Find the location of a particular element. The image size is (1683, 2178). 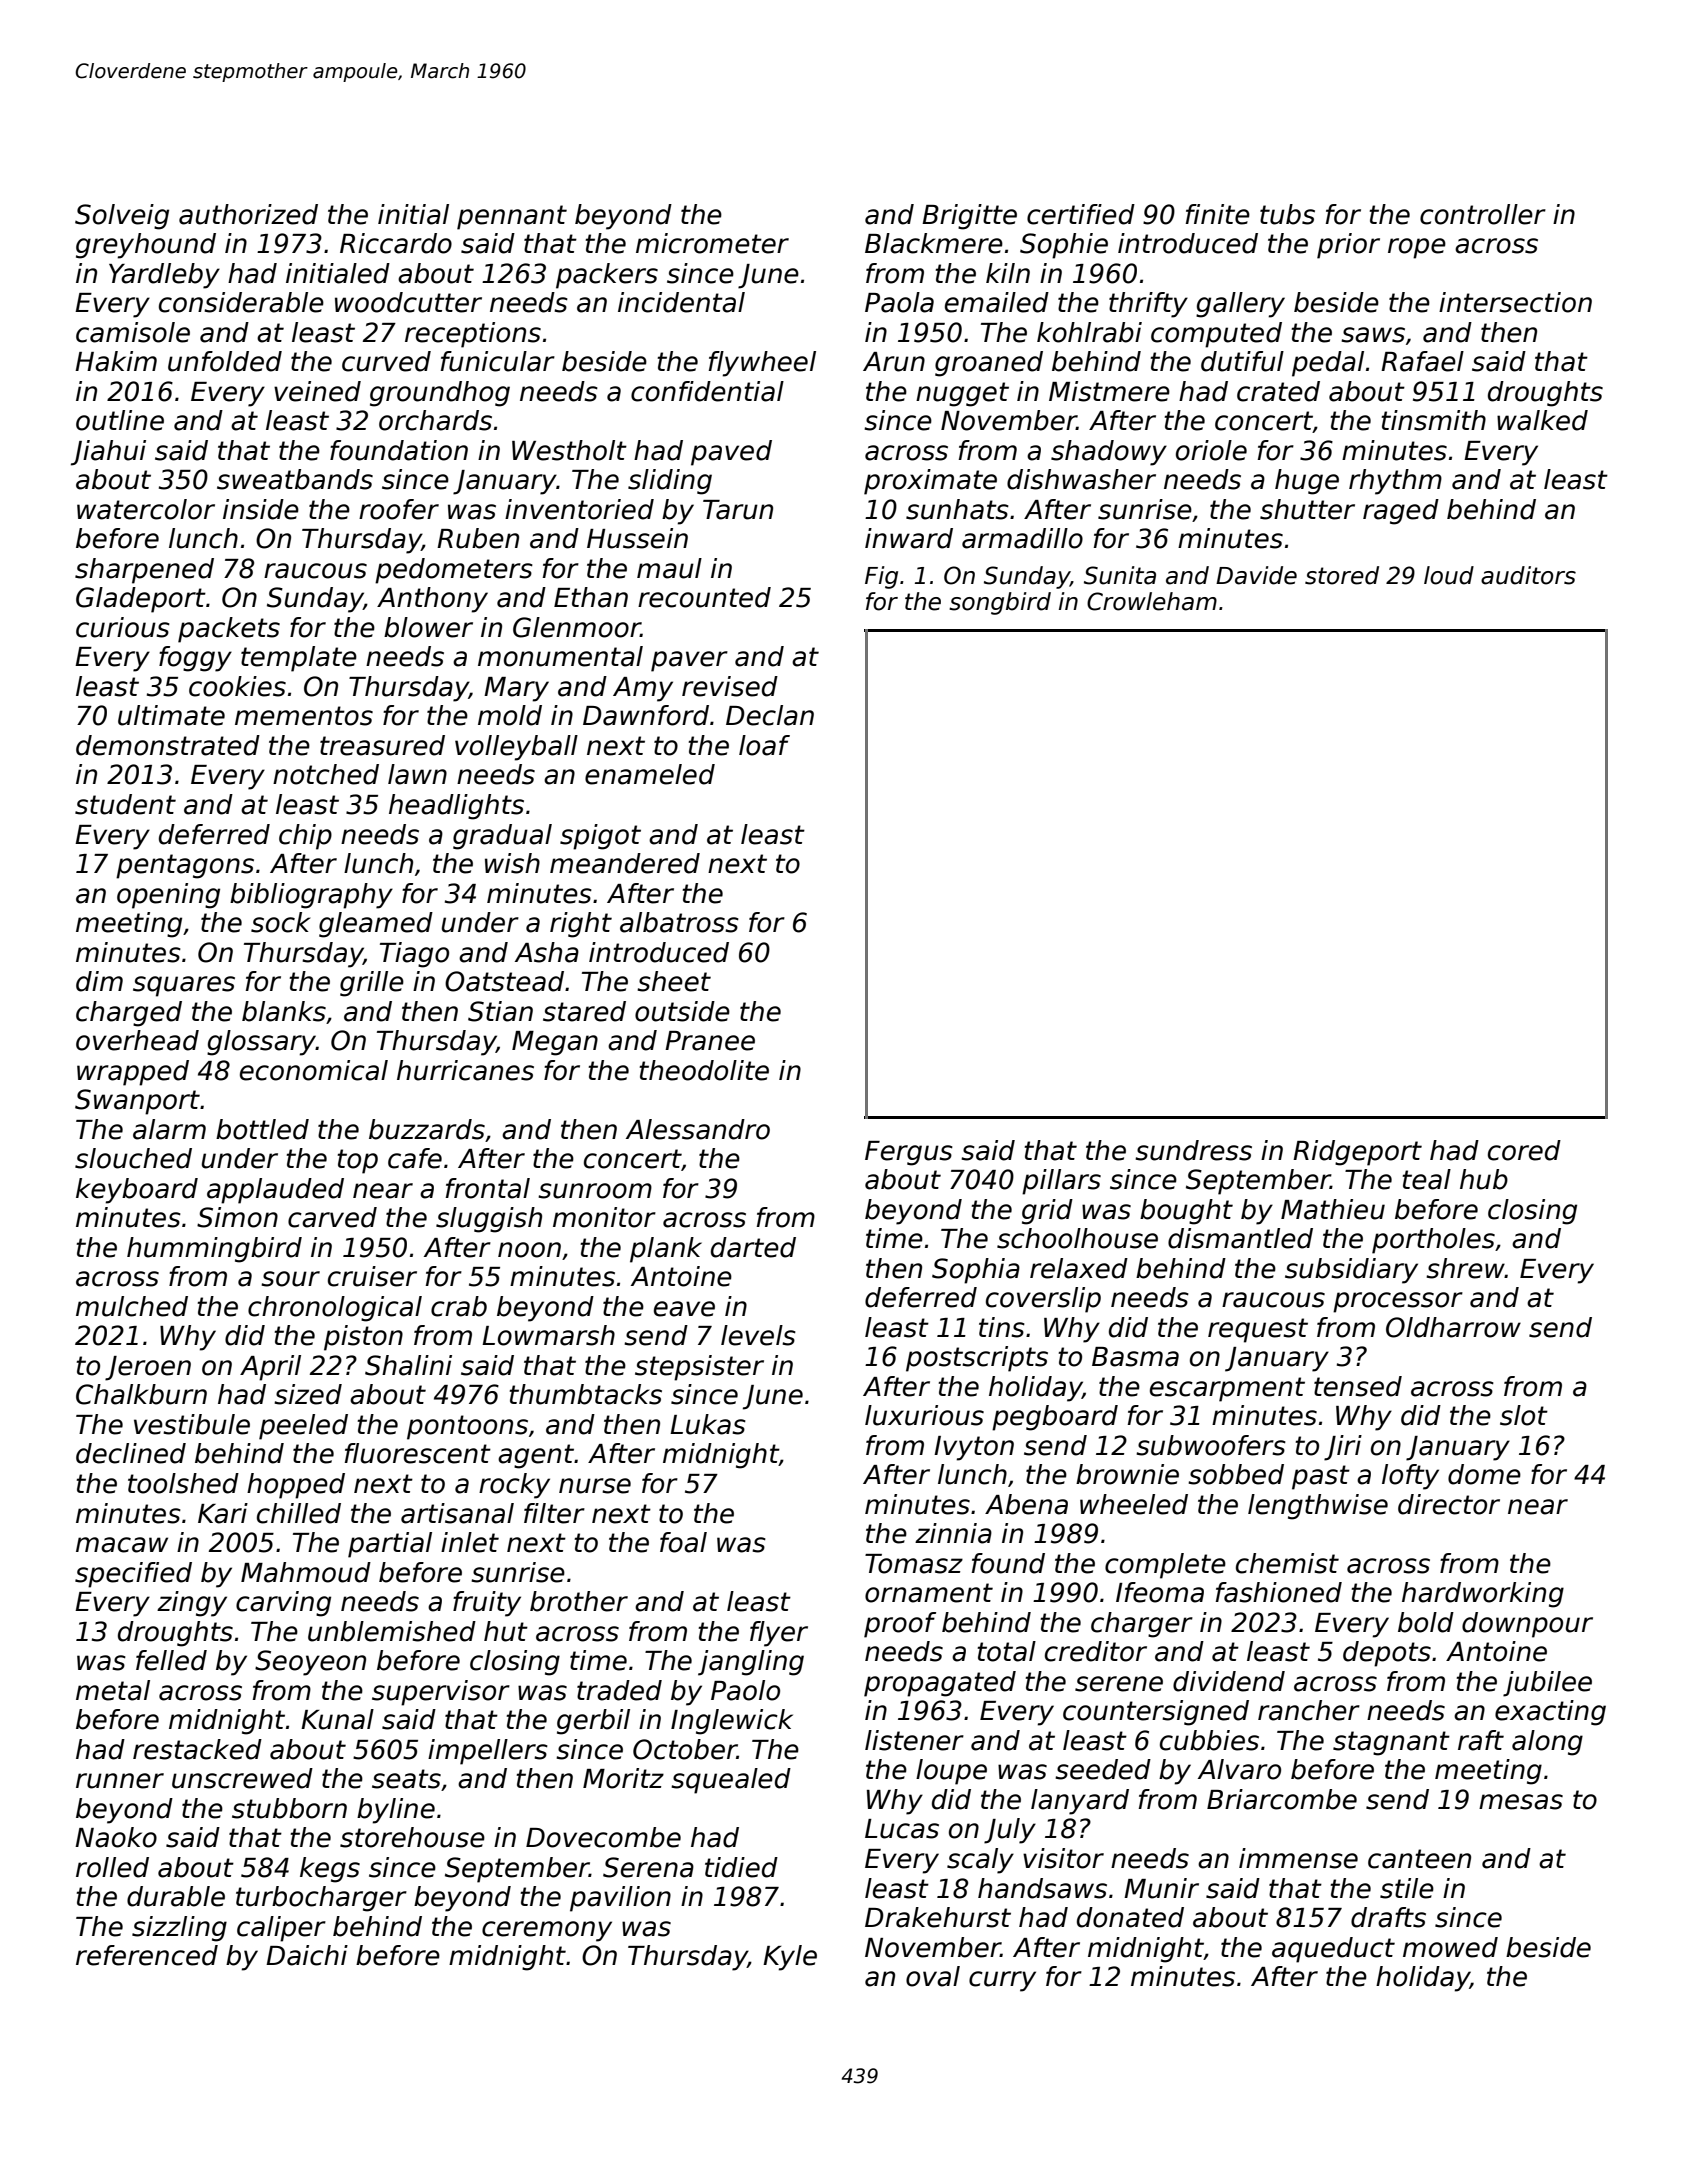

kegs is located at coordinates (330, 1870).
